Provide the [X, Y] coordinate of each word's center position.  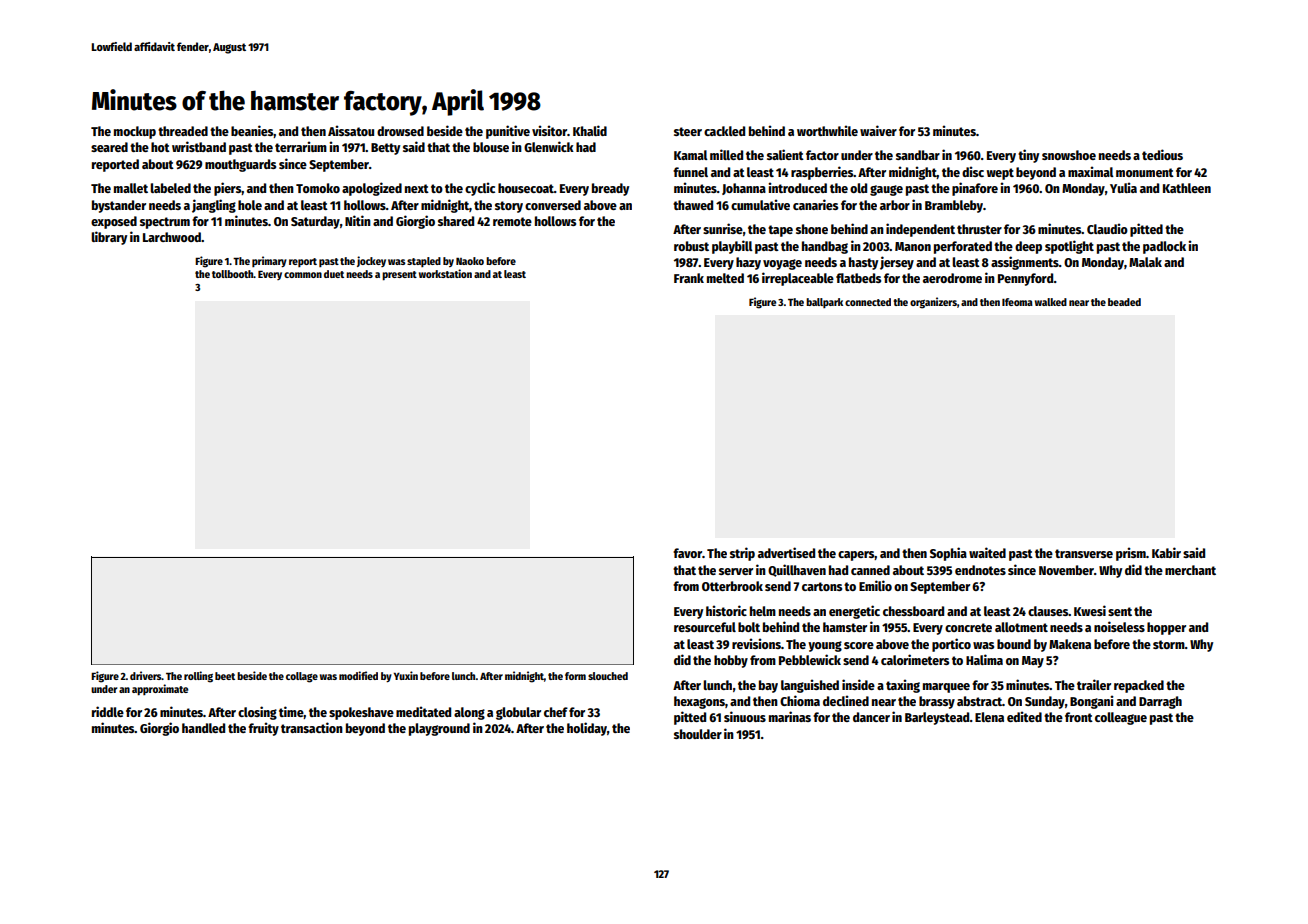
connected [868, 302]
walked [1051, 302]
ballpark [824, 303]
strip [742, 554]
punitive [508, 132]
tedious [1162, 154]
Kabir [1166, 552]
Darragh [1160, 702]
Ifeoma [1017, 302]
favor [687, 553]
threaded [183, 131]
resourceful [705, 627]
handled [203, 728]
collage [302, 677]
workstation [445, 273]
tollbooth [233, 274]
